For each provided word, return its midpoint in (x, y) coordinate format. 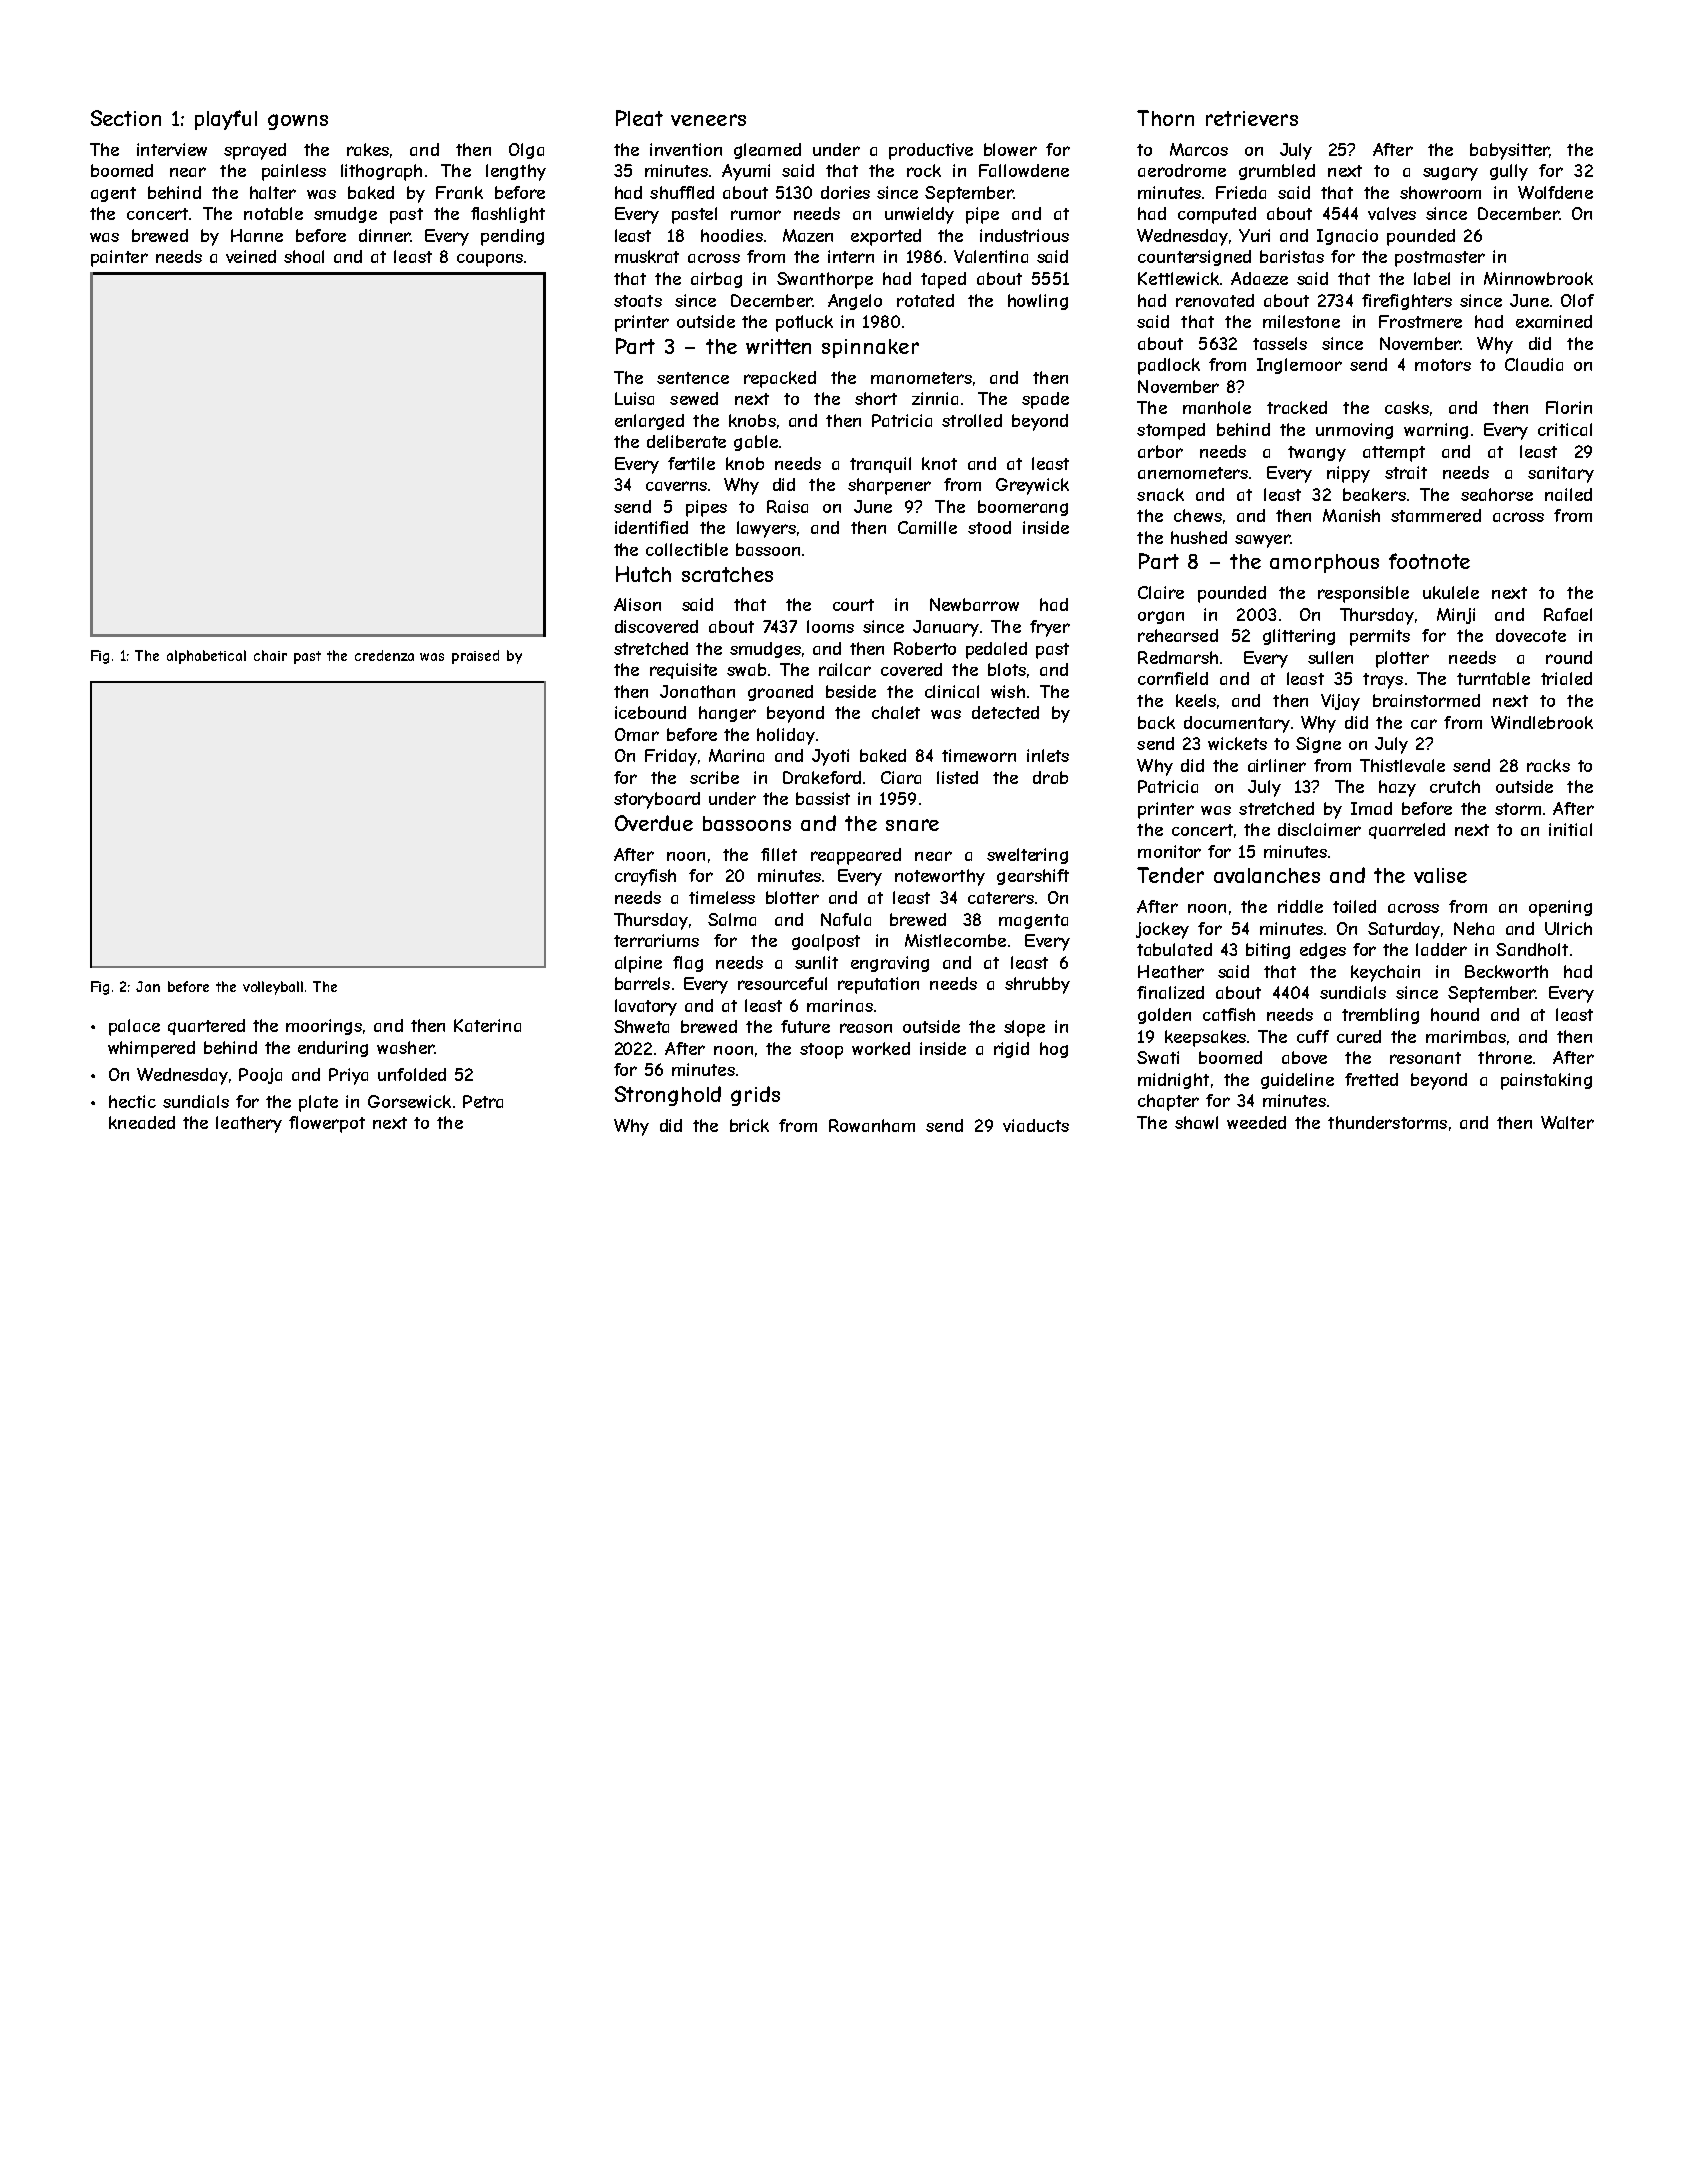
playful (226, 120)
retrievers (1252, 118)
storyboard (657, 800)
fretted (1371, 1079)
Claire (1161, 592)
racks (1548, 765)
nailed (1568, 494)
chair (270, 655)
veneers (708, 120)
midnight (1173, 1081)
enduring (333, 1049)
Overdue (654, 823)
